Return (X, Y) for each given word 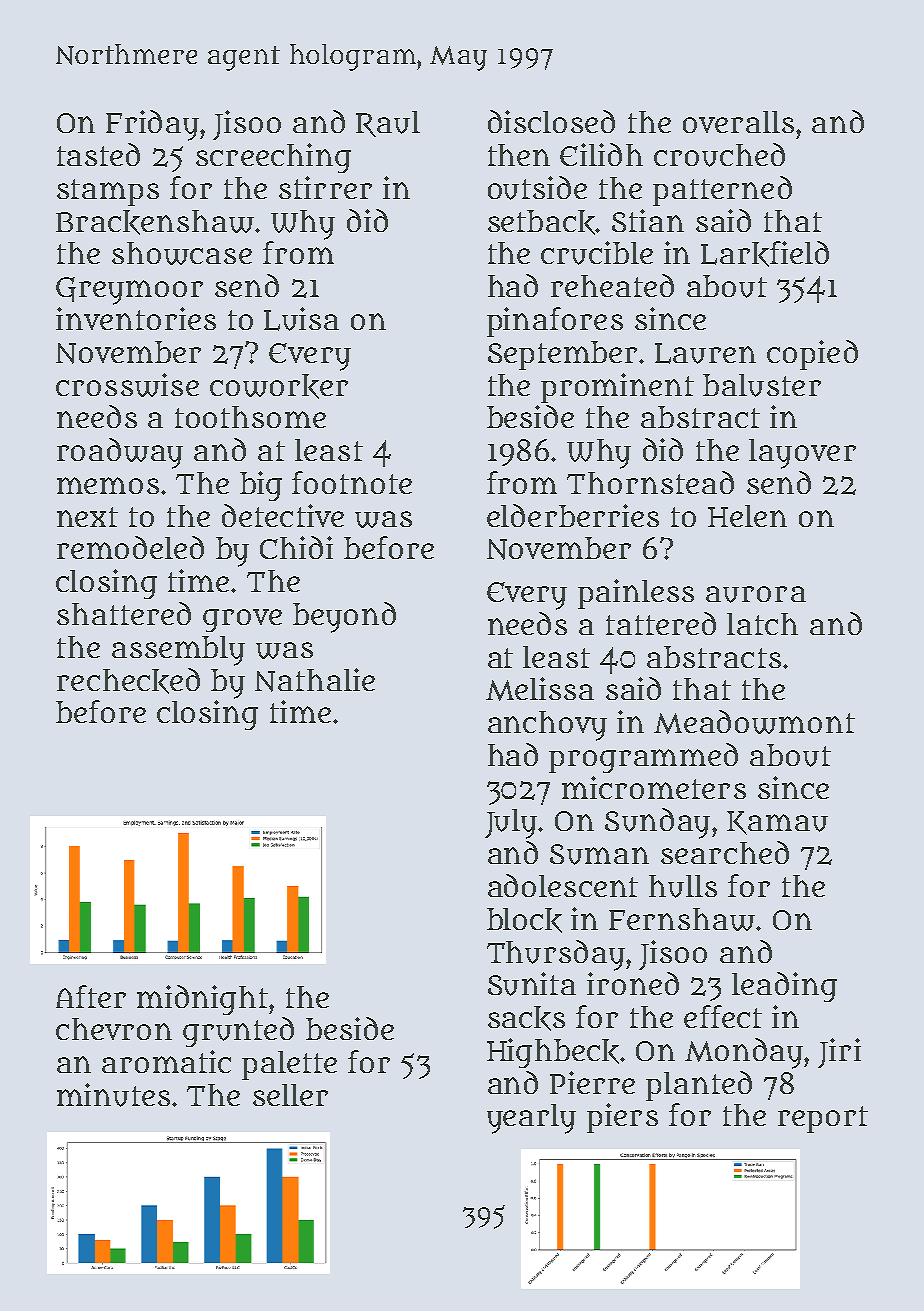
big (261, 486)
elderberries (573, 515)
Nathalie (315, 680)
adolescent (563, 885)
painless (636, 594)
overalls (738, 122)
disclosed (551, 121)
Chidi (296, 547)
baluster (762, 385)
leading (784, 987)
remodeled (130, 547)
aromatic (166, 1061)
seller (290, 1095)
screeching (273, 158)
